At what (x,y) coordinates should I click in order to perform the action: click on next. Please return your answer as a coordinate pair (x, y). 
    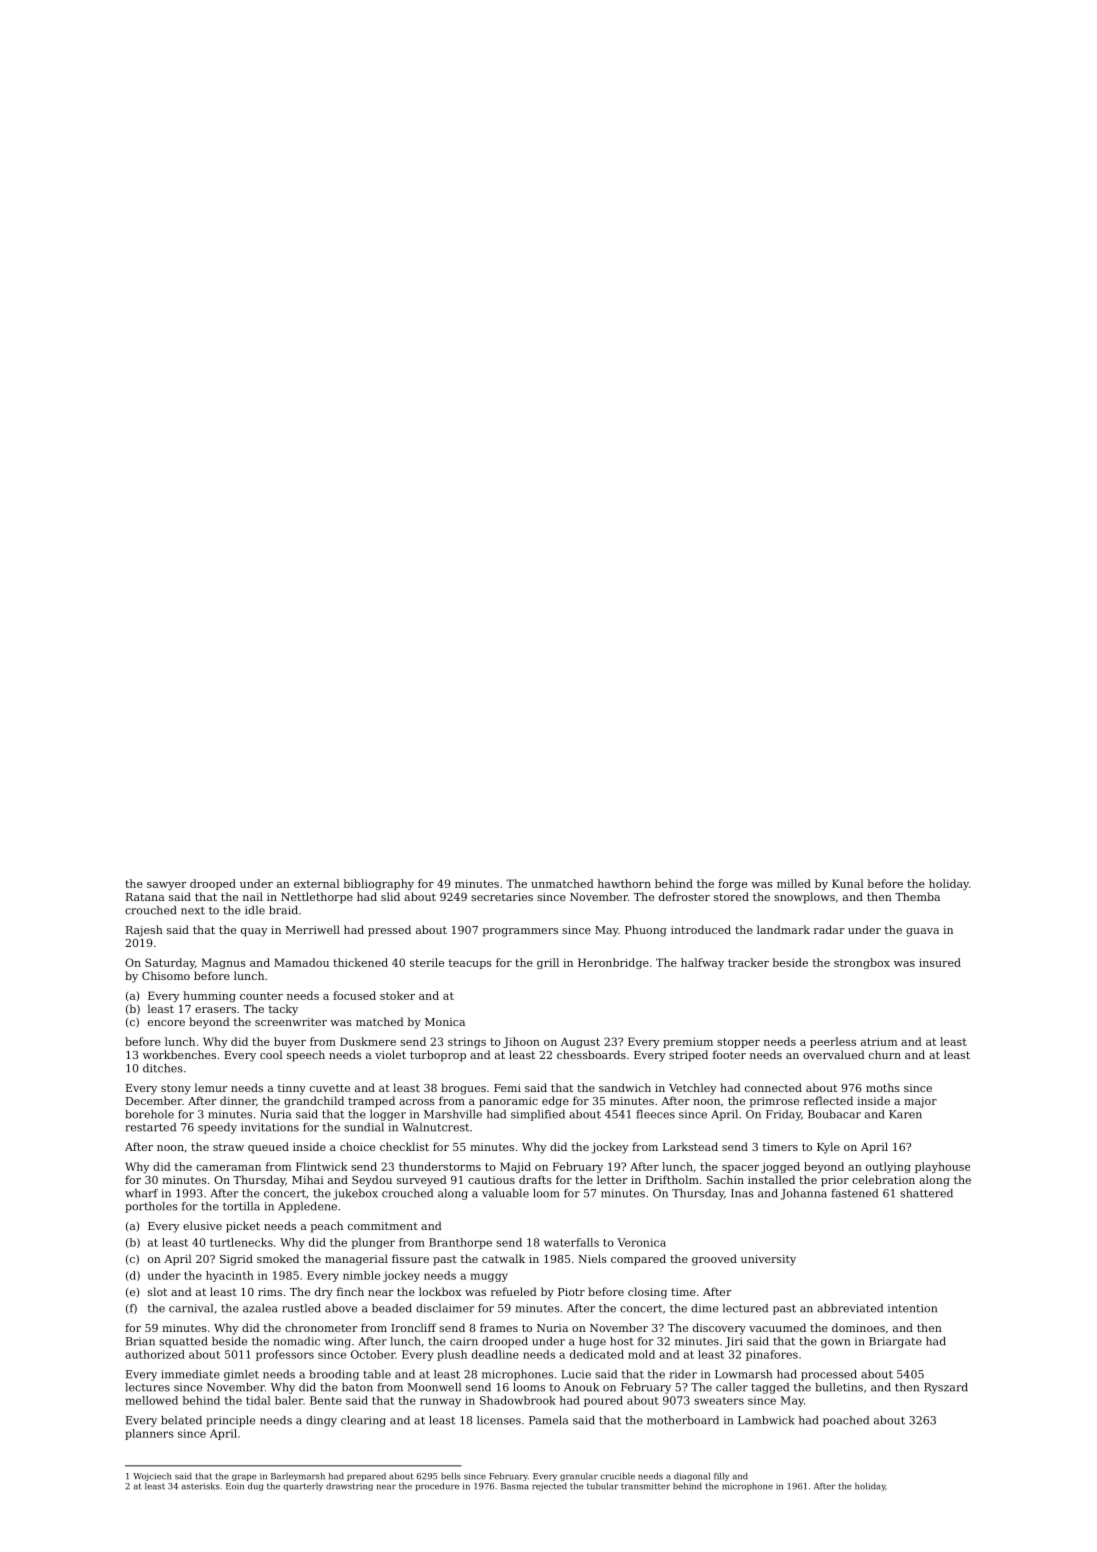
    Looking at the image, I should click on (193, 911).
